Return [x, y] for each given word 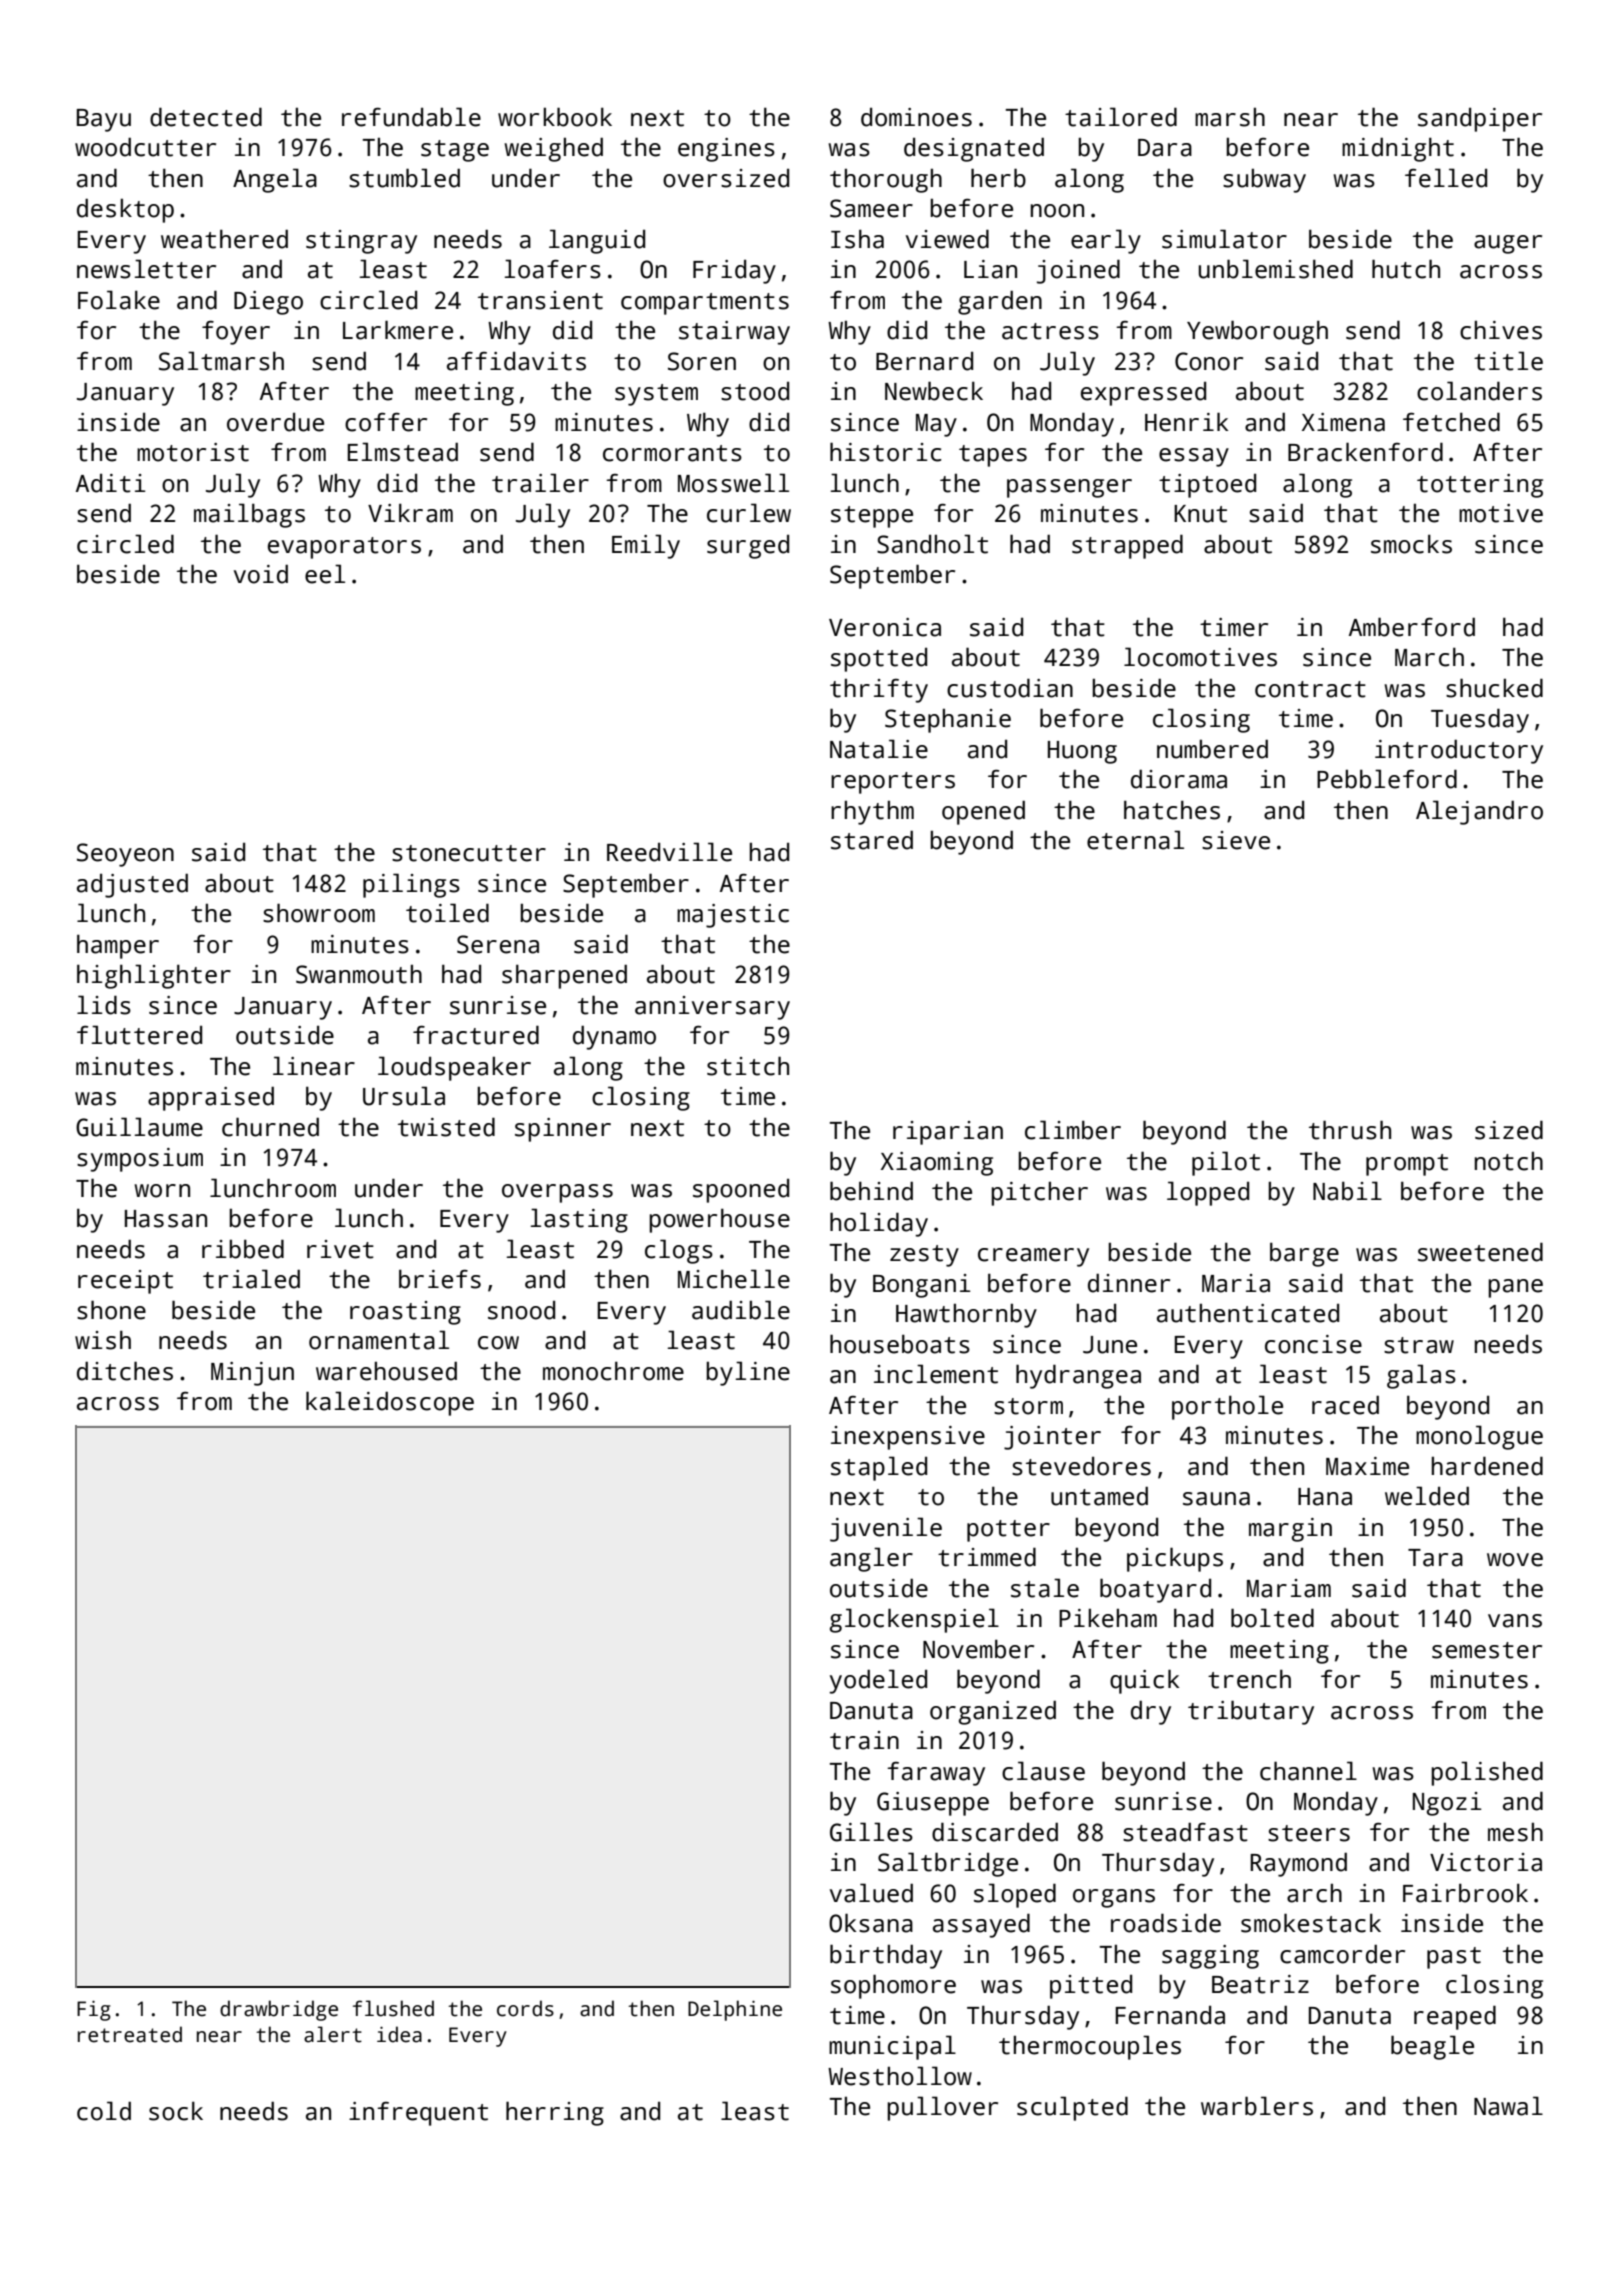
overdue [275, 422]
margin [1290, 1530]
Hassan [166, 1219]
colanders [1479, 391]
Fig [94, 2010]
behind [871, 1191]
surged [748, 547]
